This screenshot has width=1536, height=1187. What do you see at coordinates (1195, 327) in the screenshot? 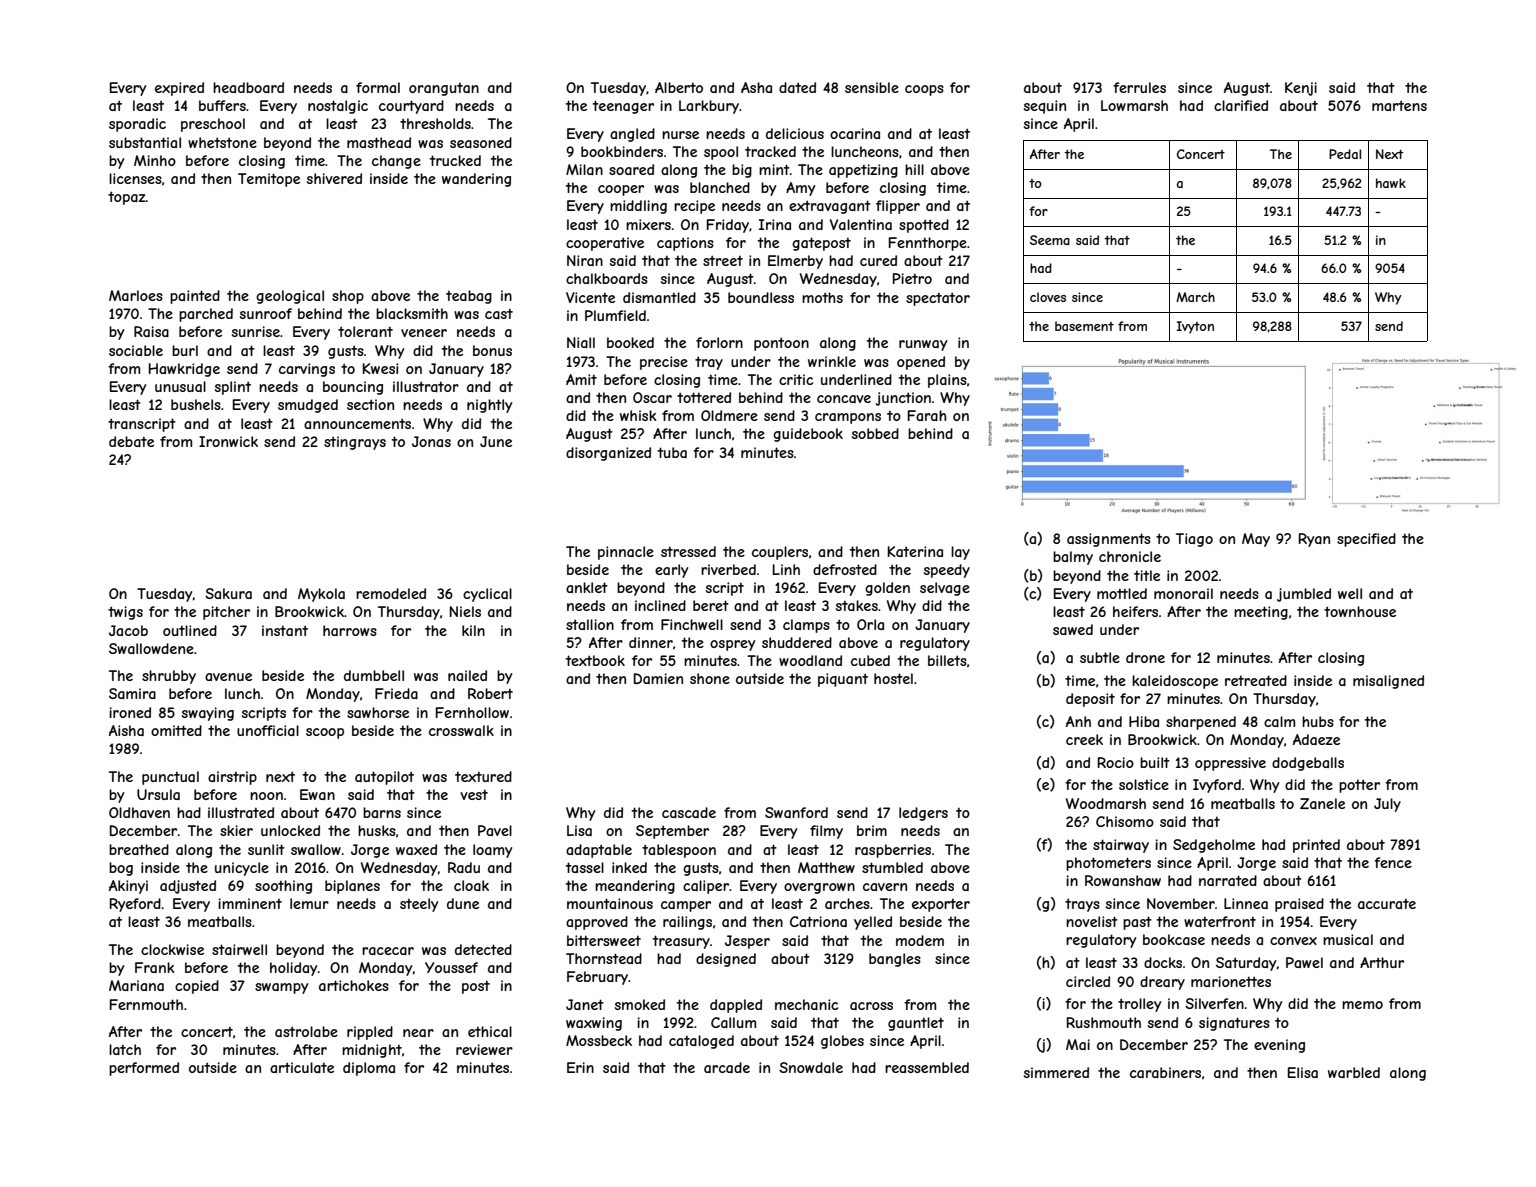
I see `Ivyton` at bounding box center [1195, 327].
